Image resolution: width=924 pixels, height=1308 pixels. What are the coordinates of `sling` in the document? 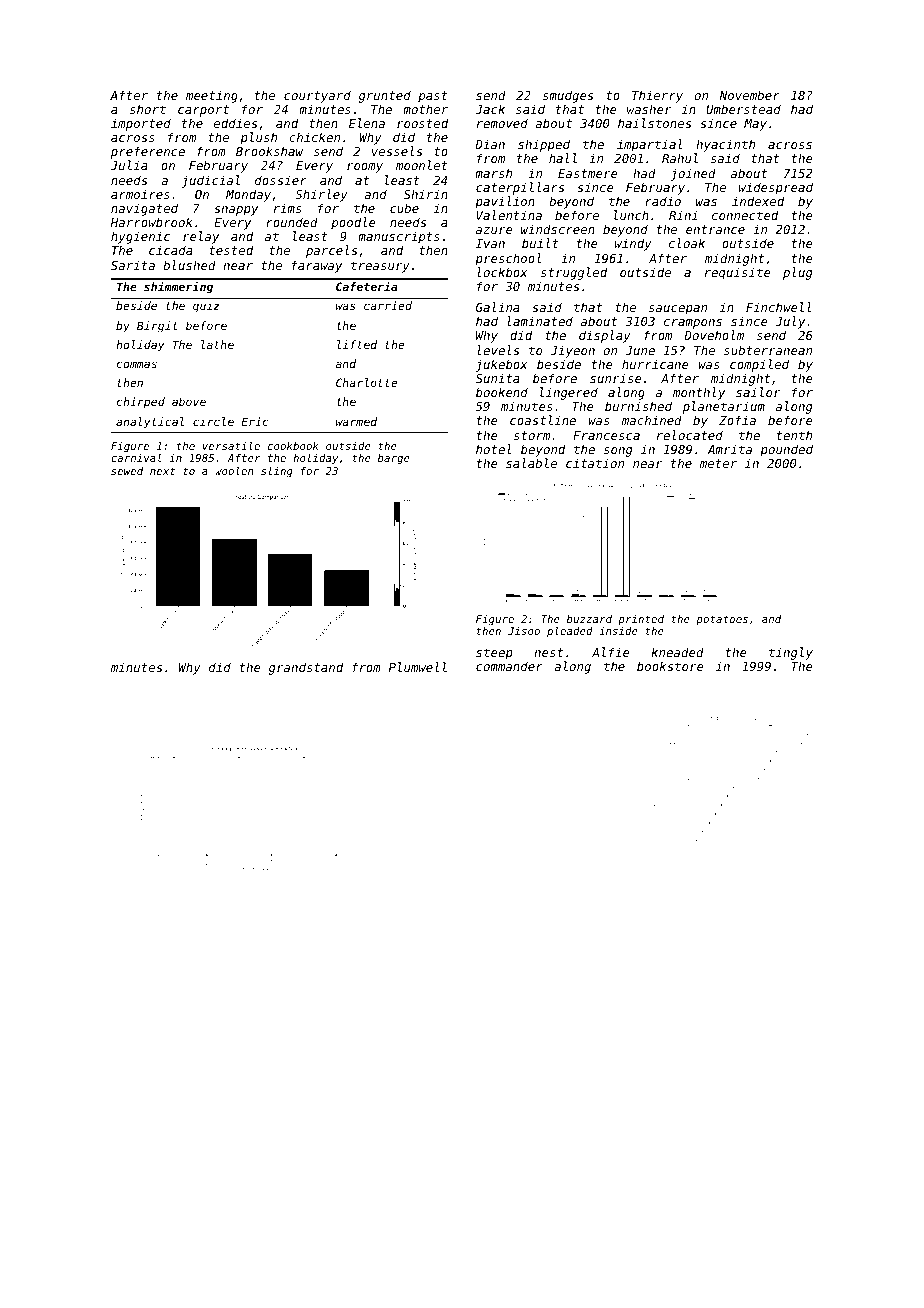 It's located at (277, 472).
